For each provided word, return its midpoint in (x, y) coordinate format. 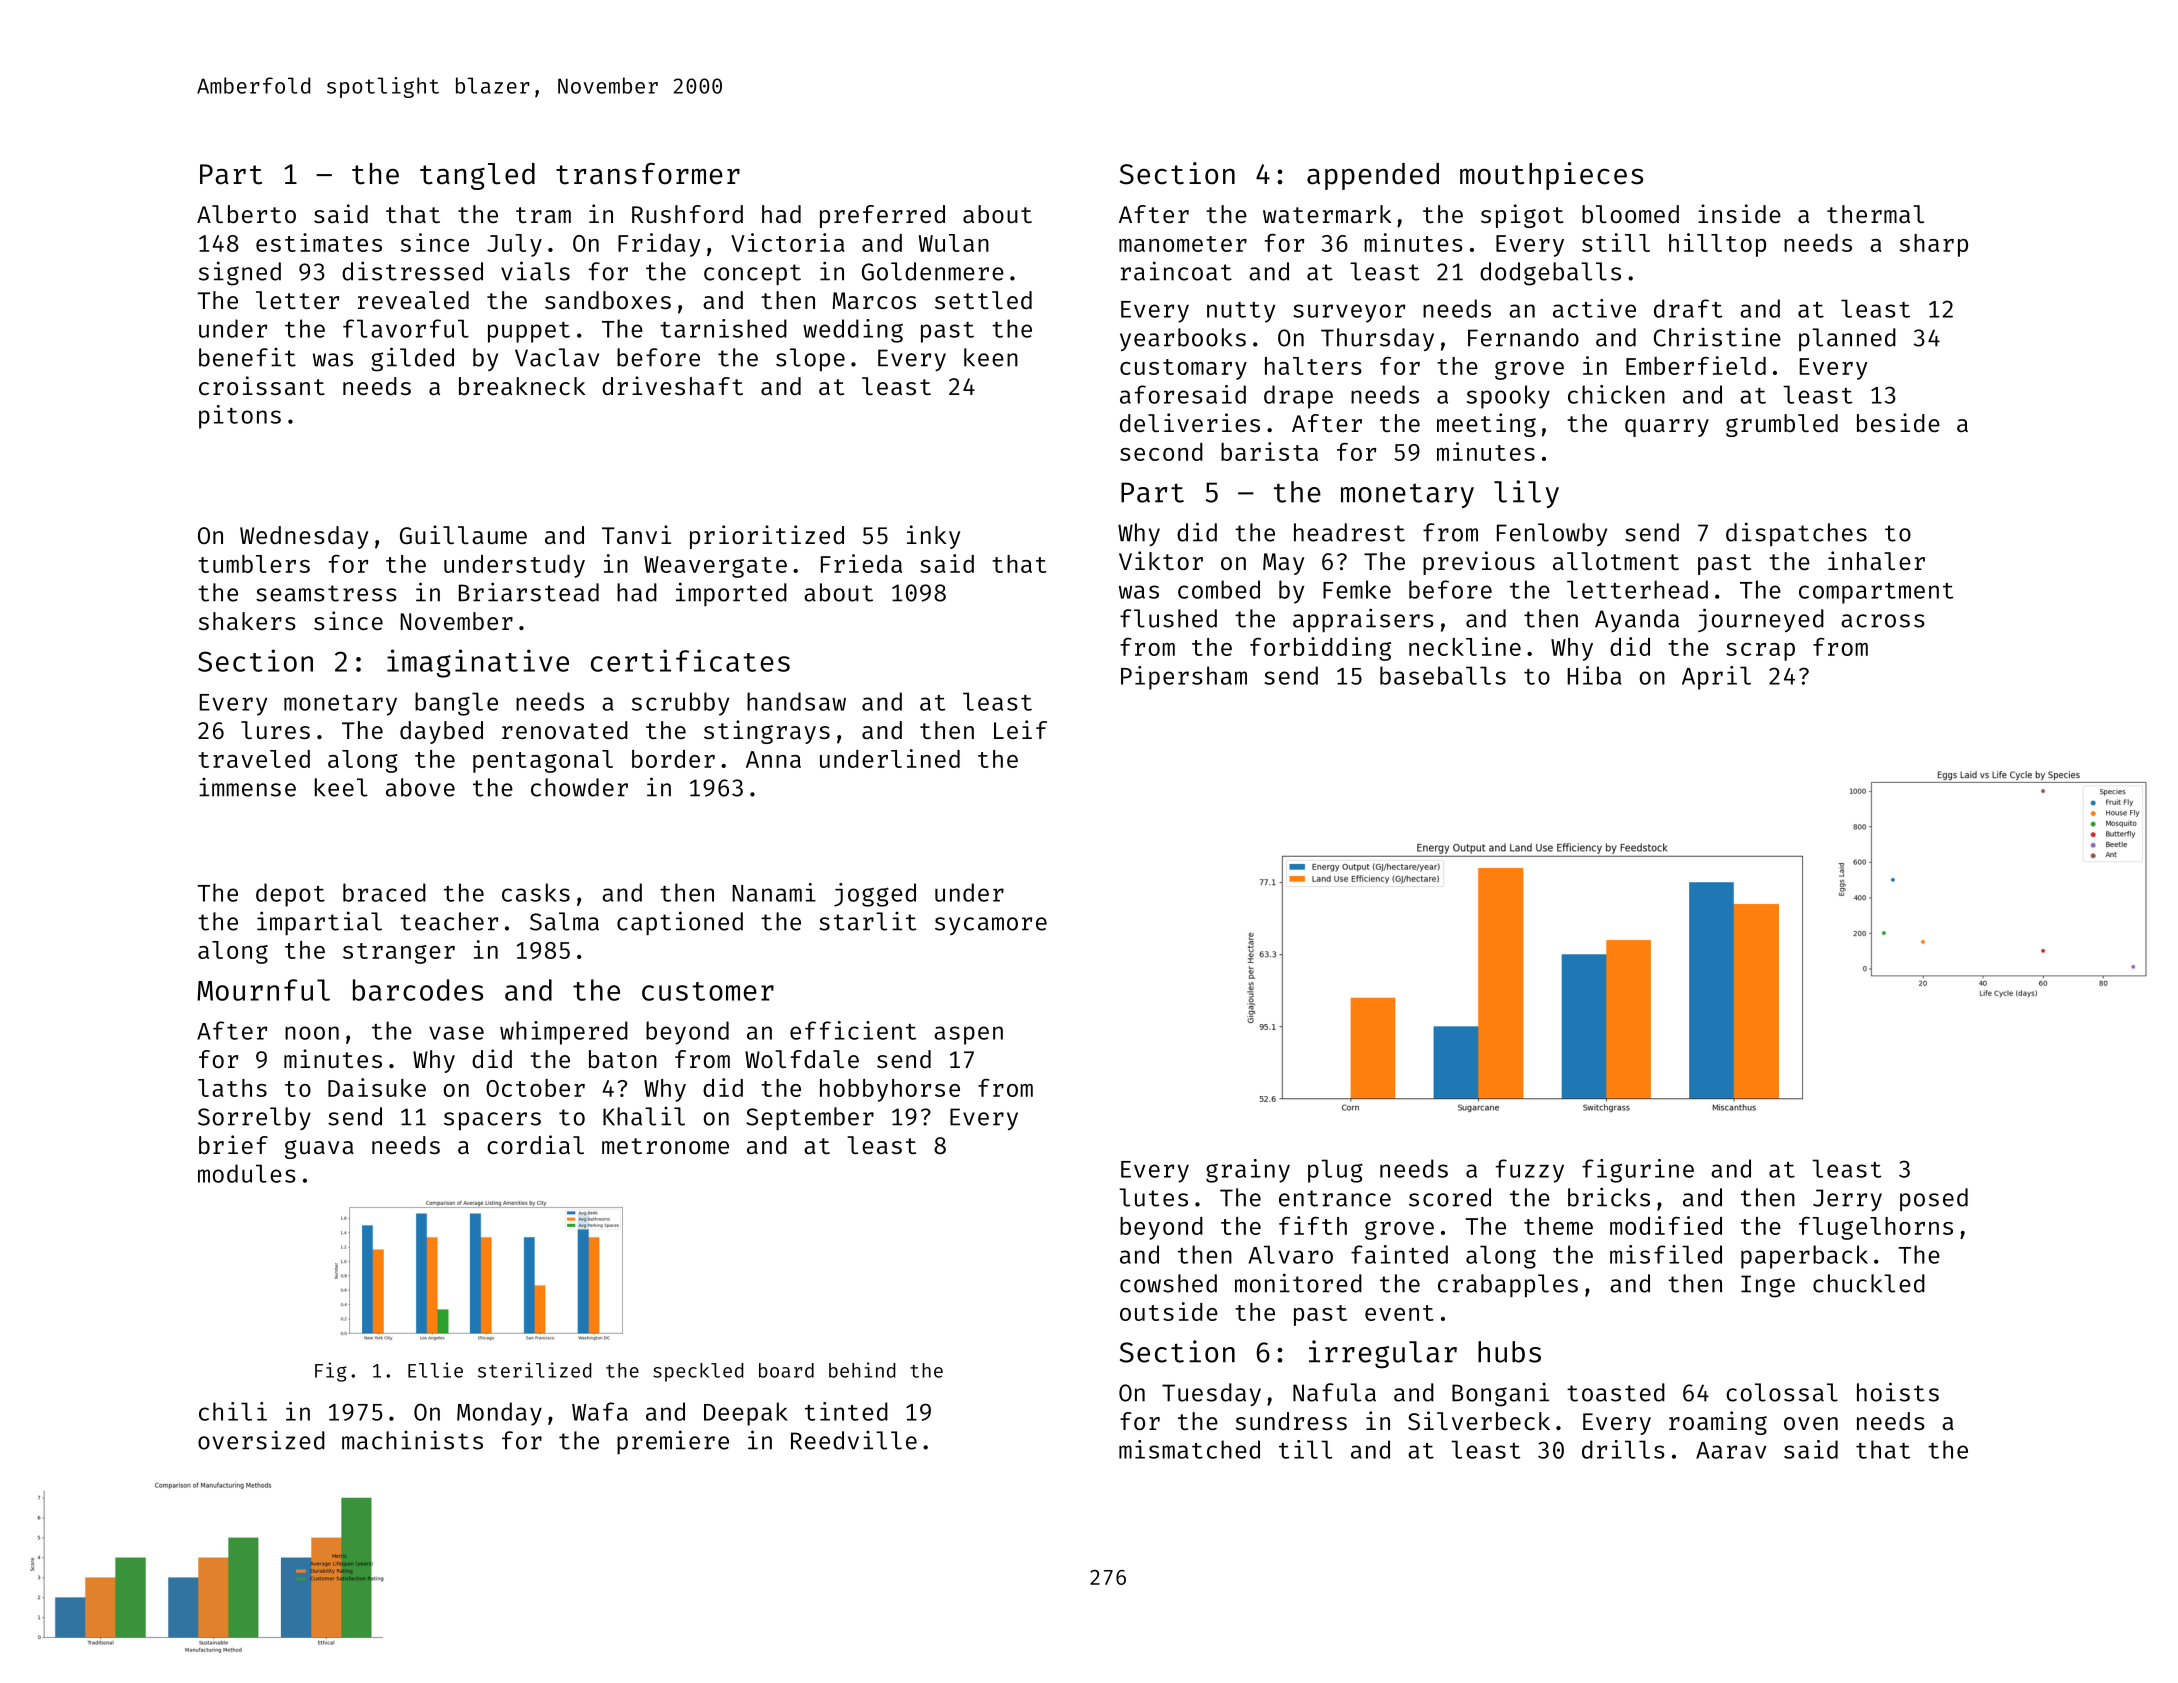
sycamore (991, 926)
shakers (247, 621)
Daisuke (377, 1087)
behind (862, 1370)
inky (933, 537)
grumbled (1782, 425)
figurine (1638, 1171)
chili (233, 1411)
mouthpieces (1551, 176)
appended (1373, 176)
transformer (648, 174)
